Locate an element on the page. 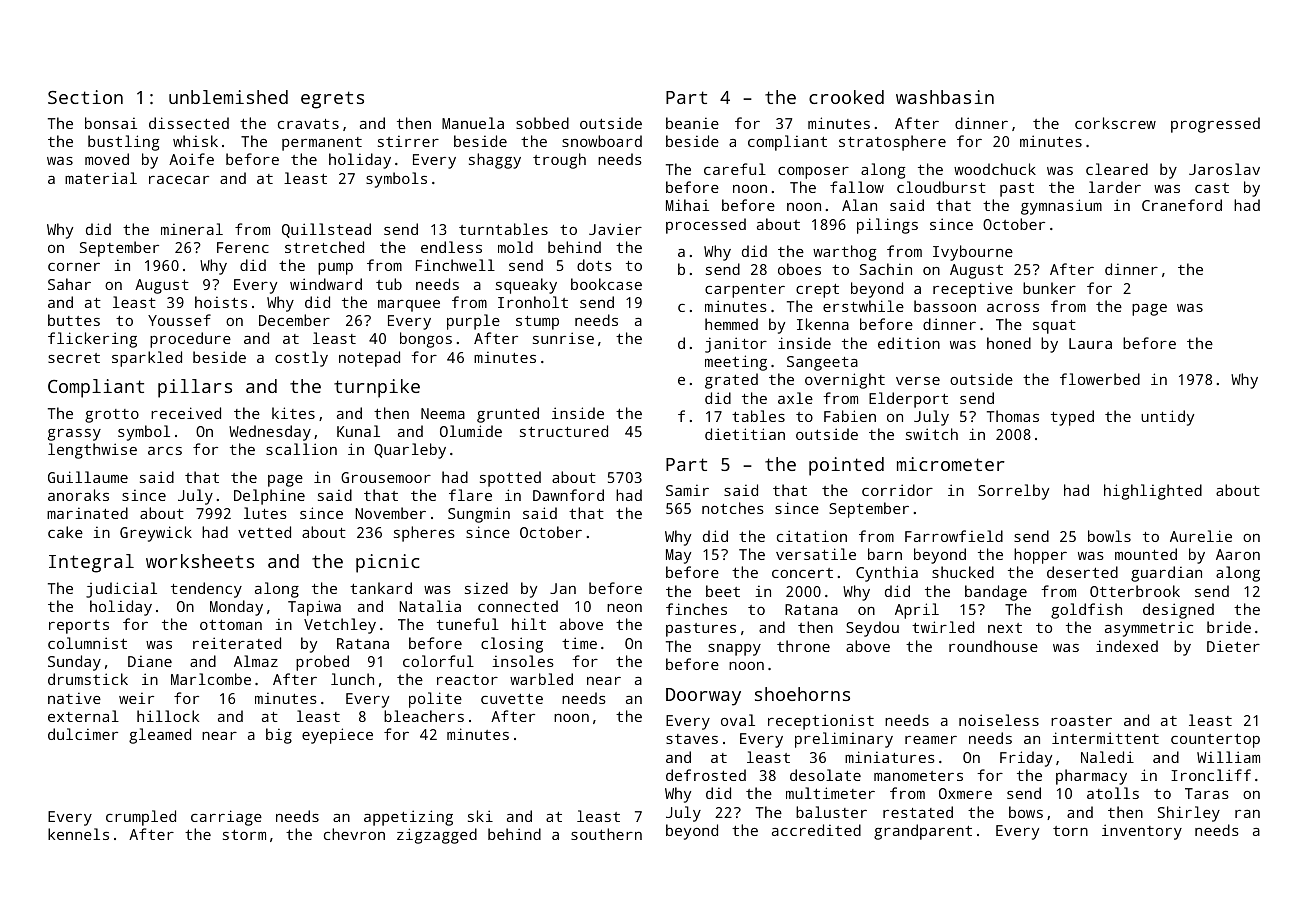 This document has width=1308, height=924. permanent is located at coordinates (322, 144).
